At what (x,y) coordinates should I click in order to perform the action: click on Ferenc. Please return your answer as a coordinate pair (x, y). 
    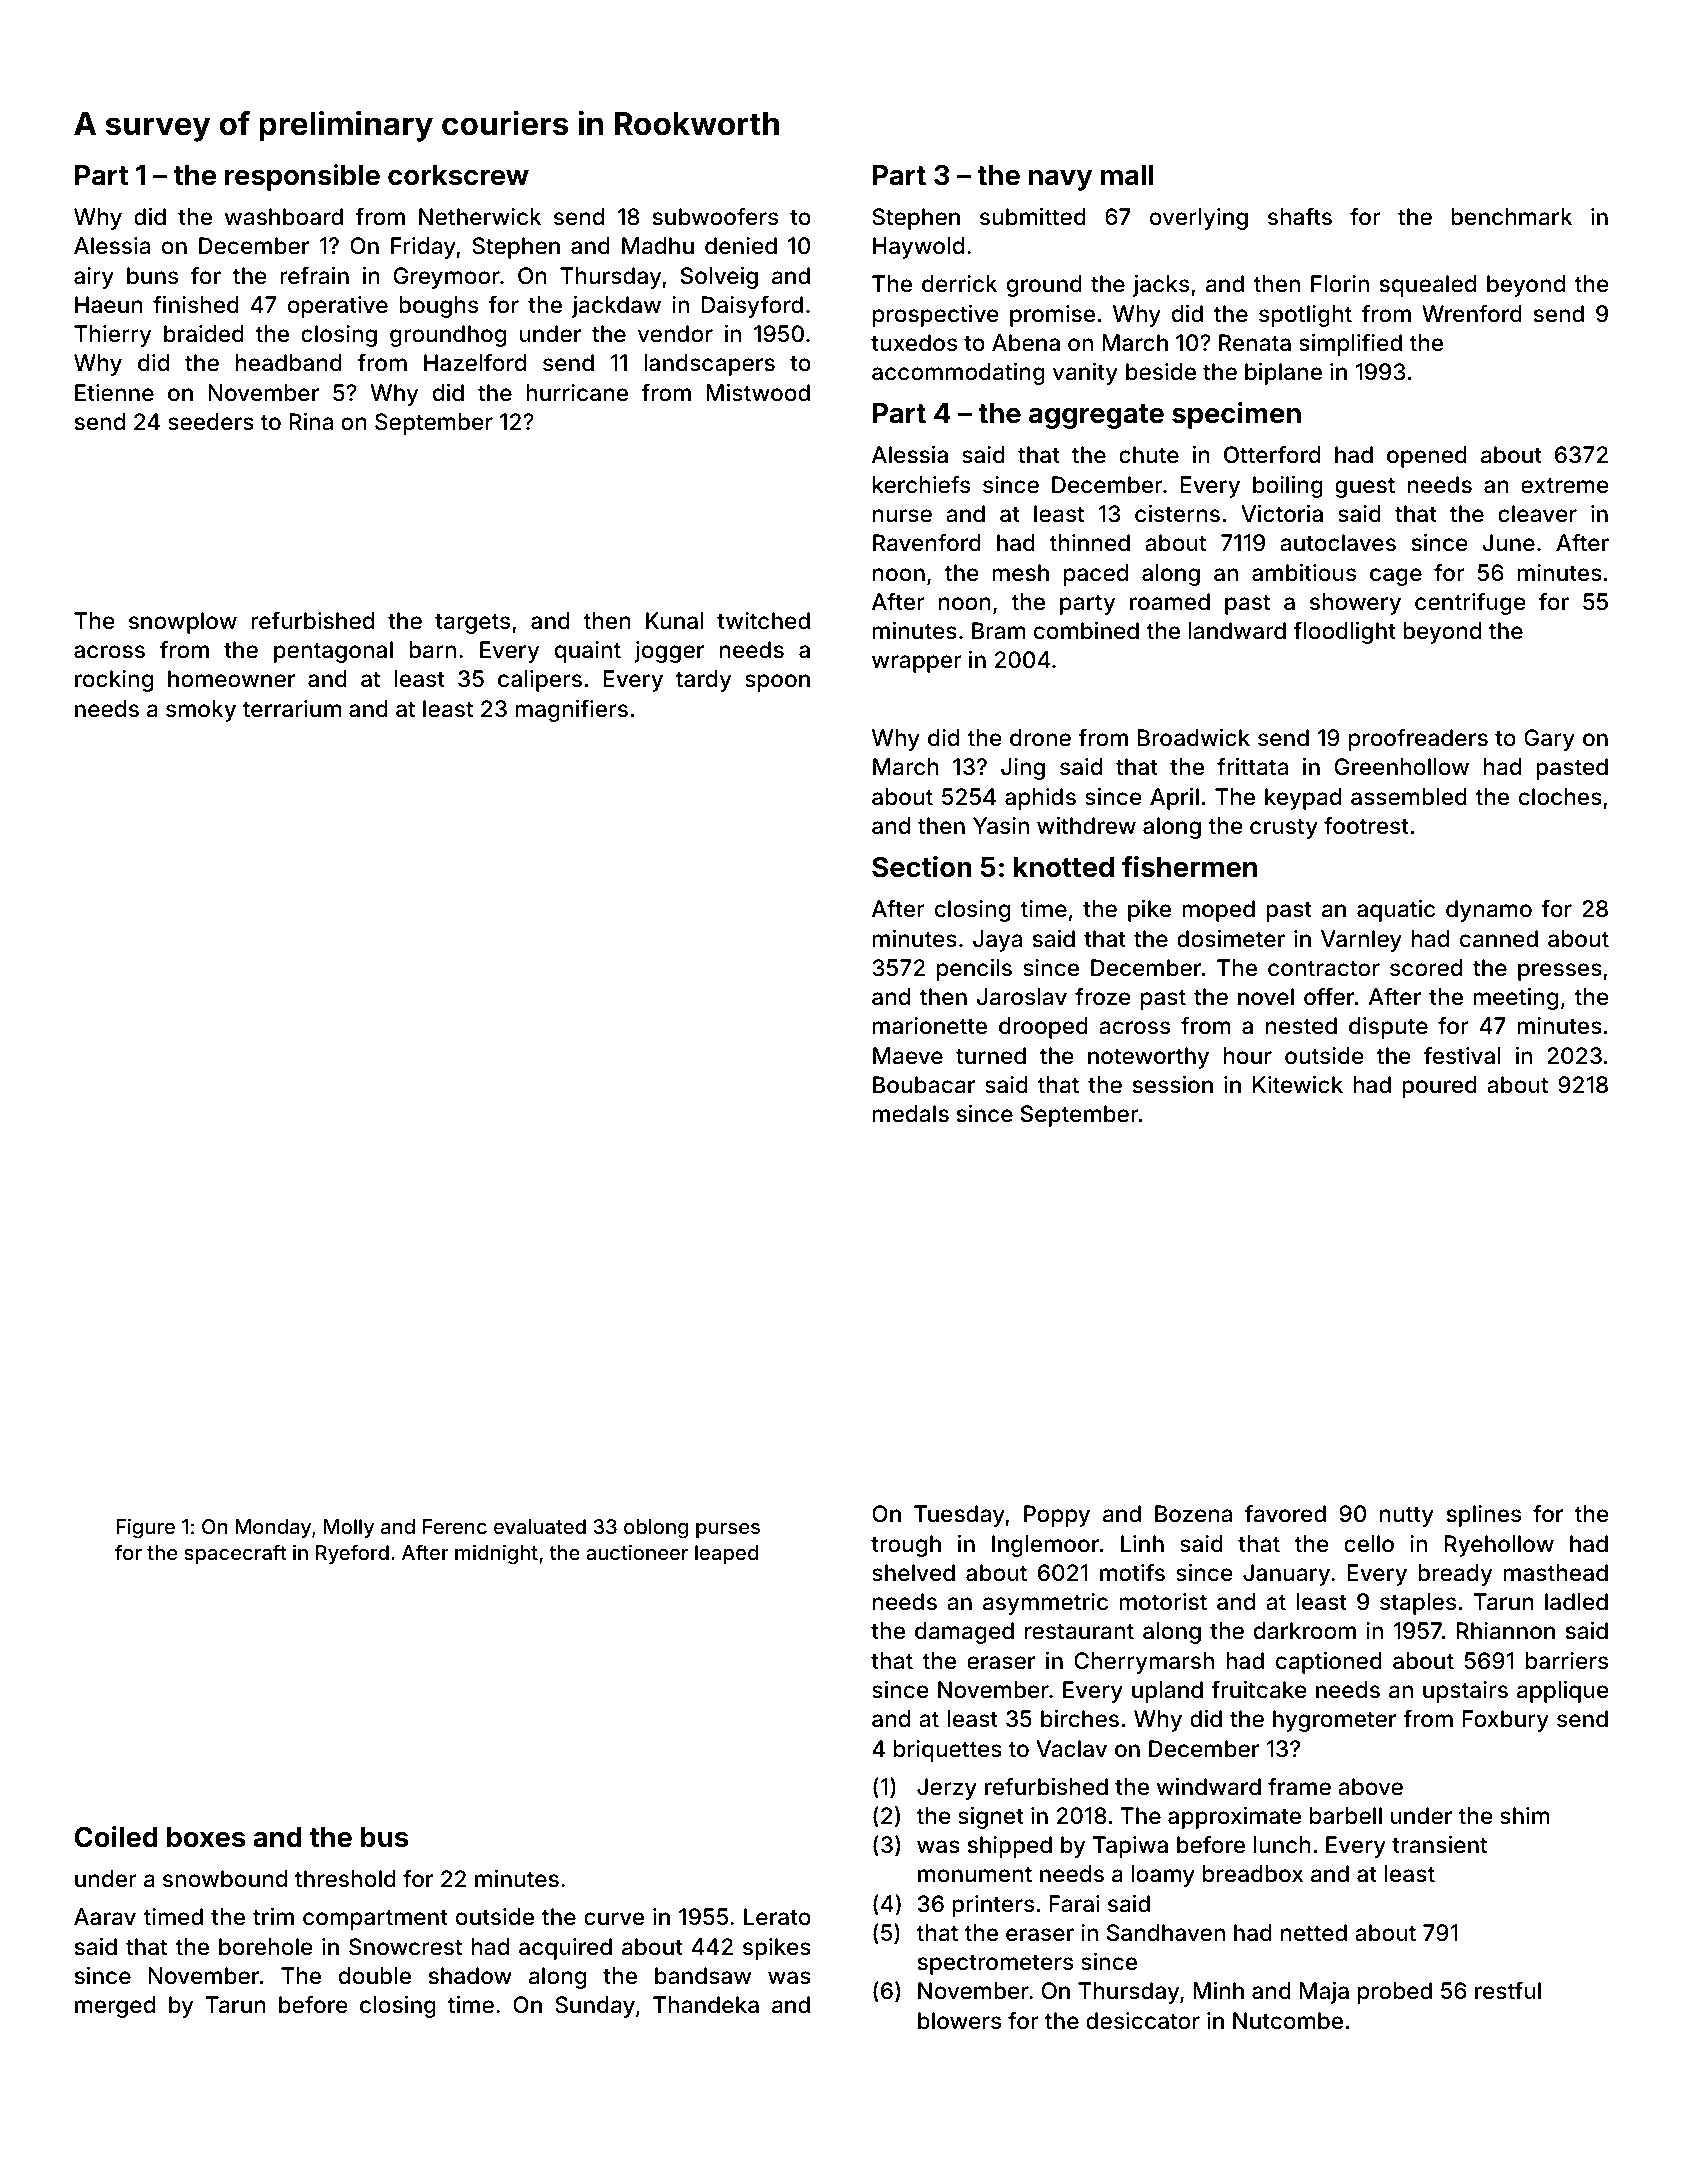
    Looking at the image, I should click on (455, 1526).
